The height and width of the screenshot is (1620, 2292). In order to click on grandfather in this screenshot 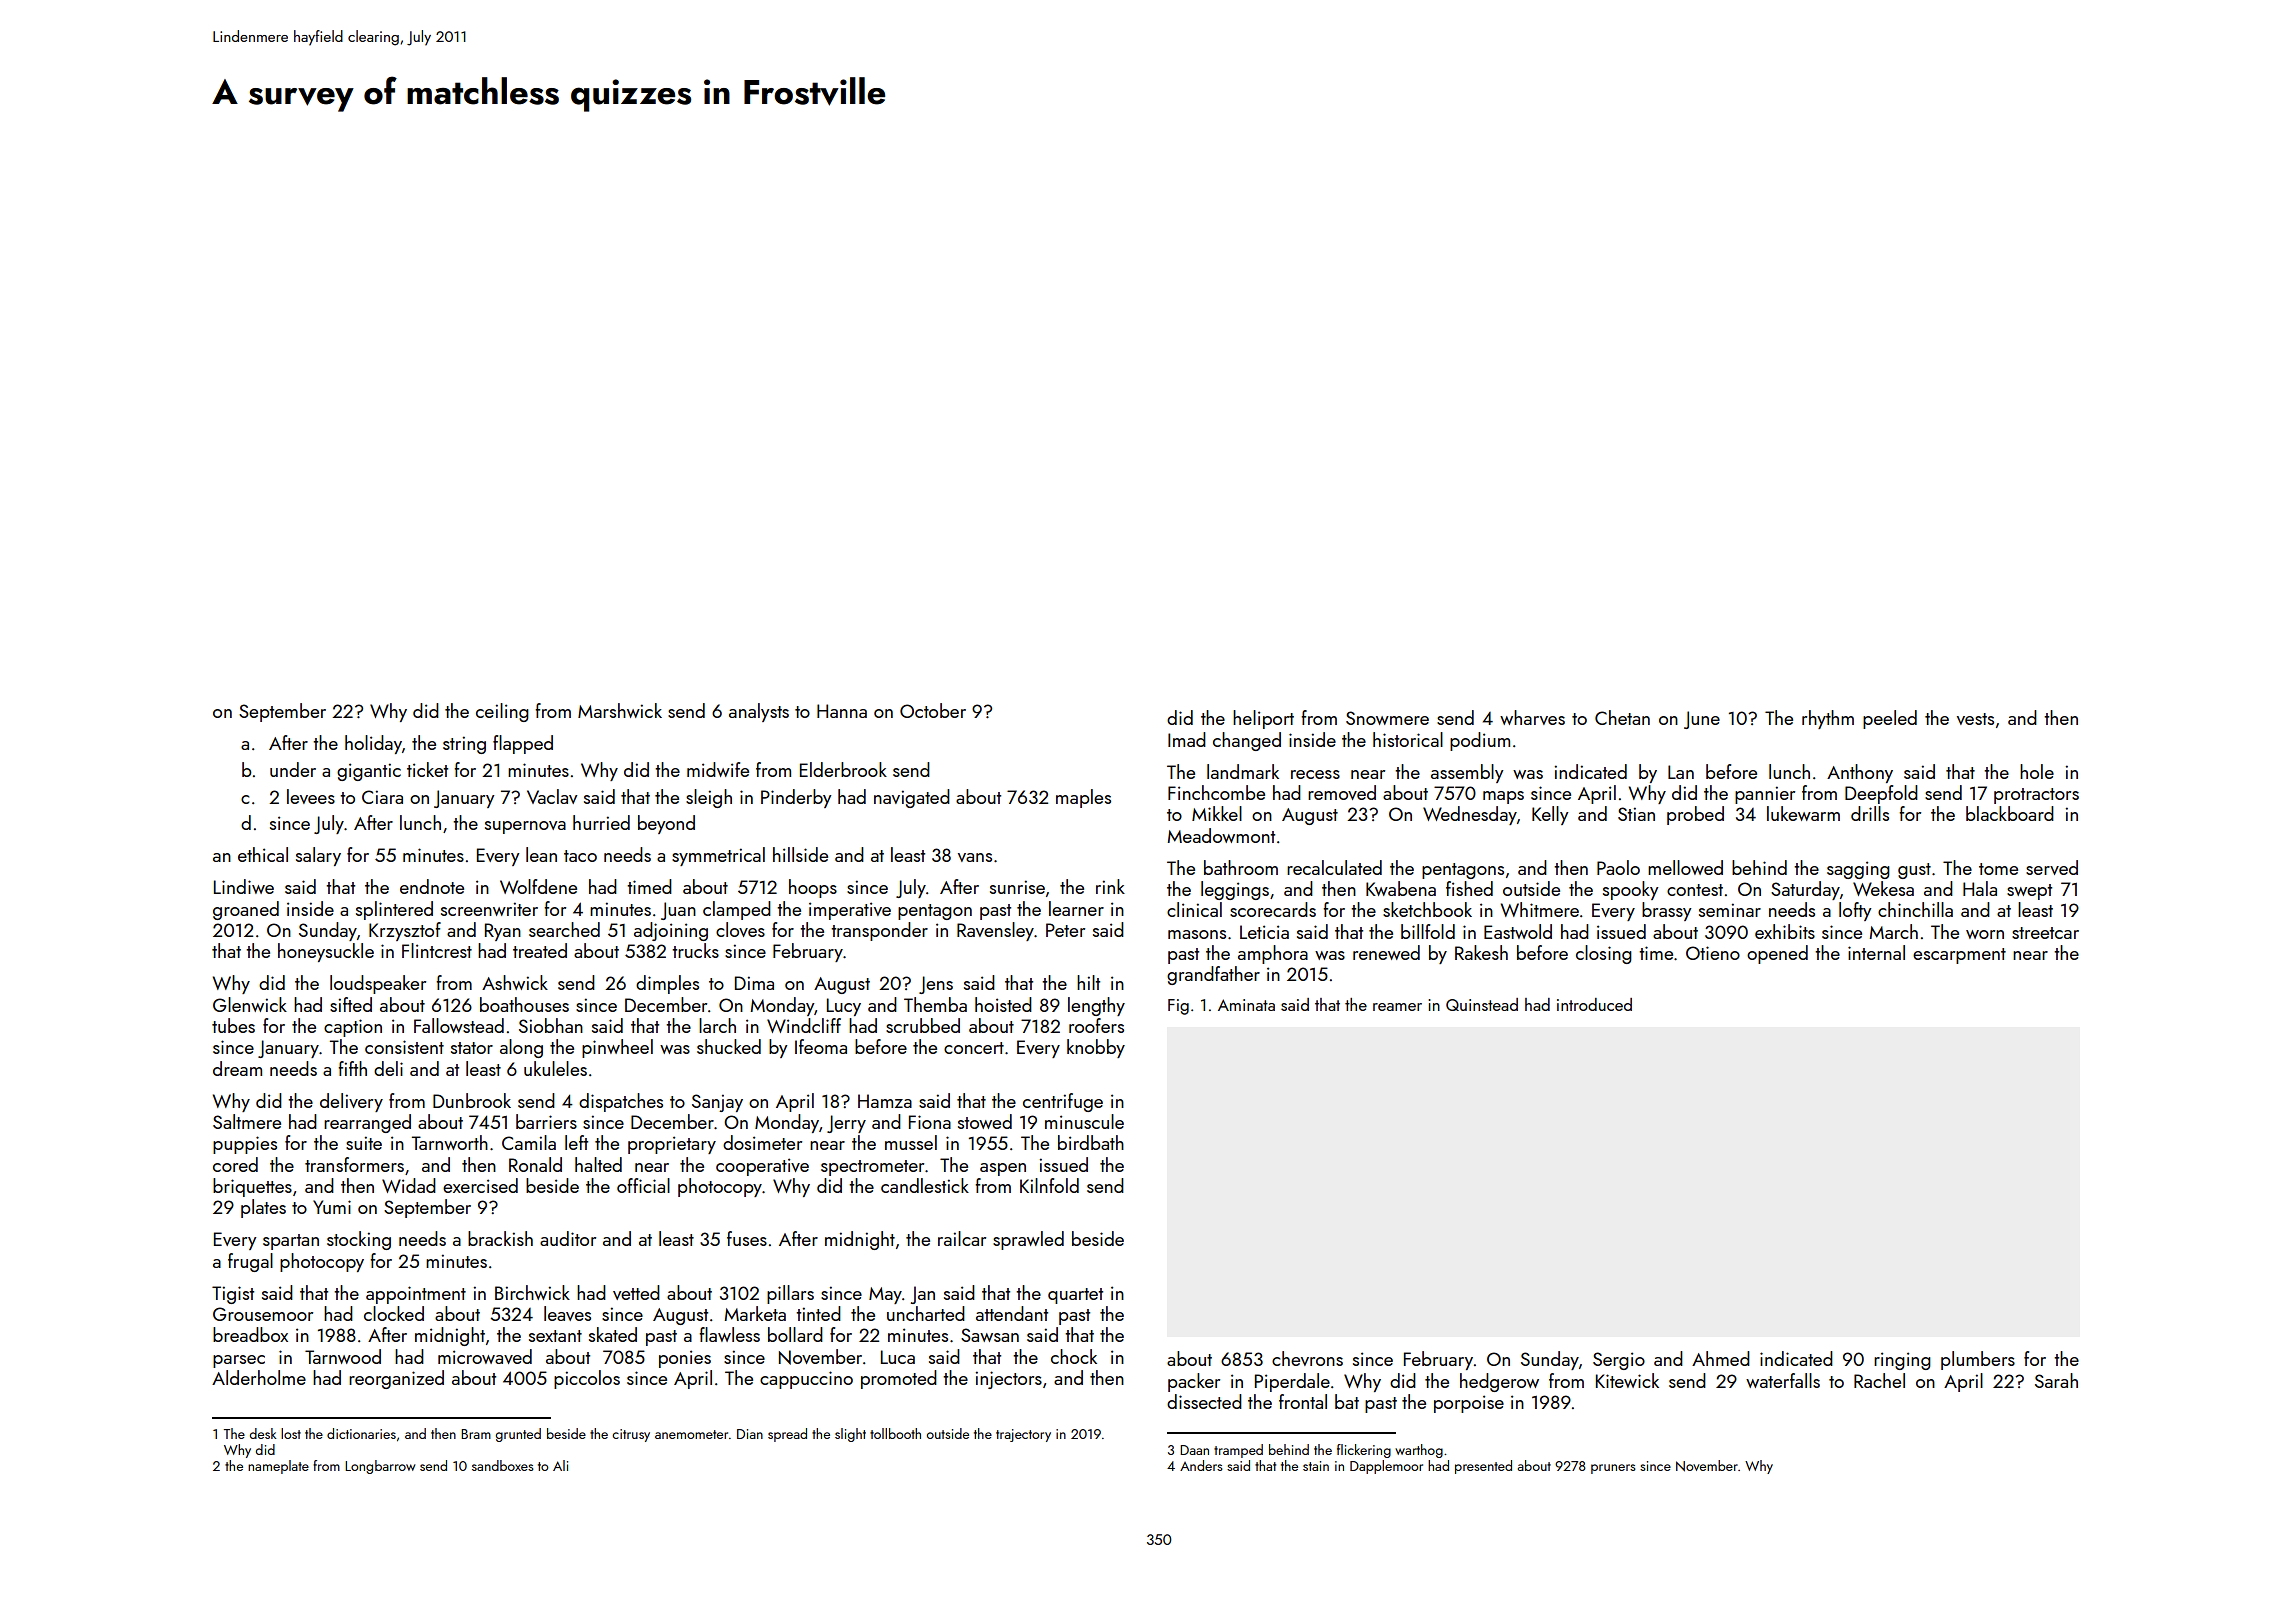, I will do `click(1213, 975)`.
